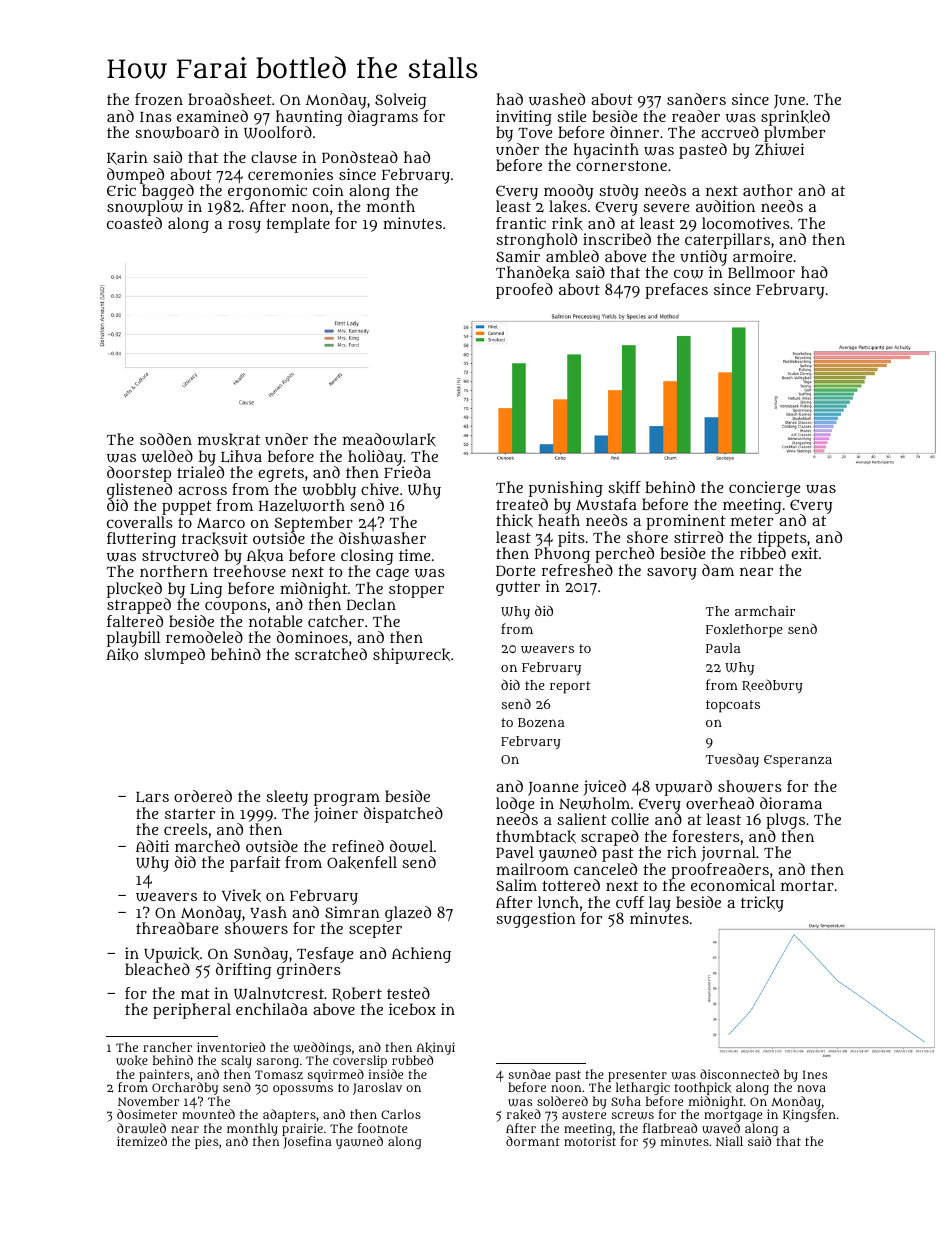 This screenshot has width=952, height=1233. I want to click on coin, so click(328, 190).
